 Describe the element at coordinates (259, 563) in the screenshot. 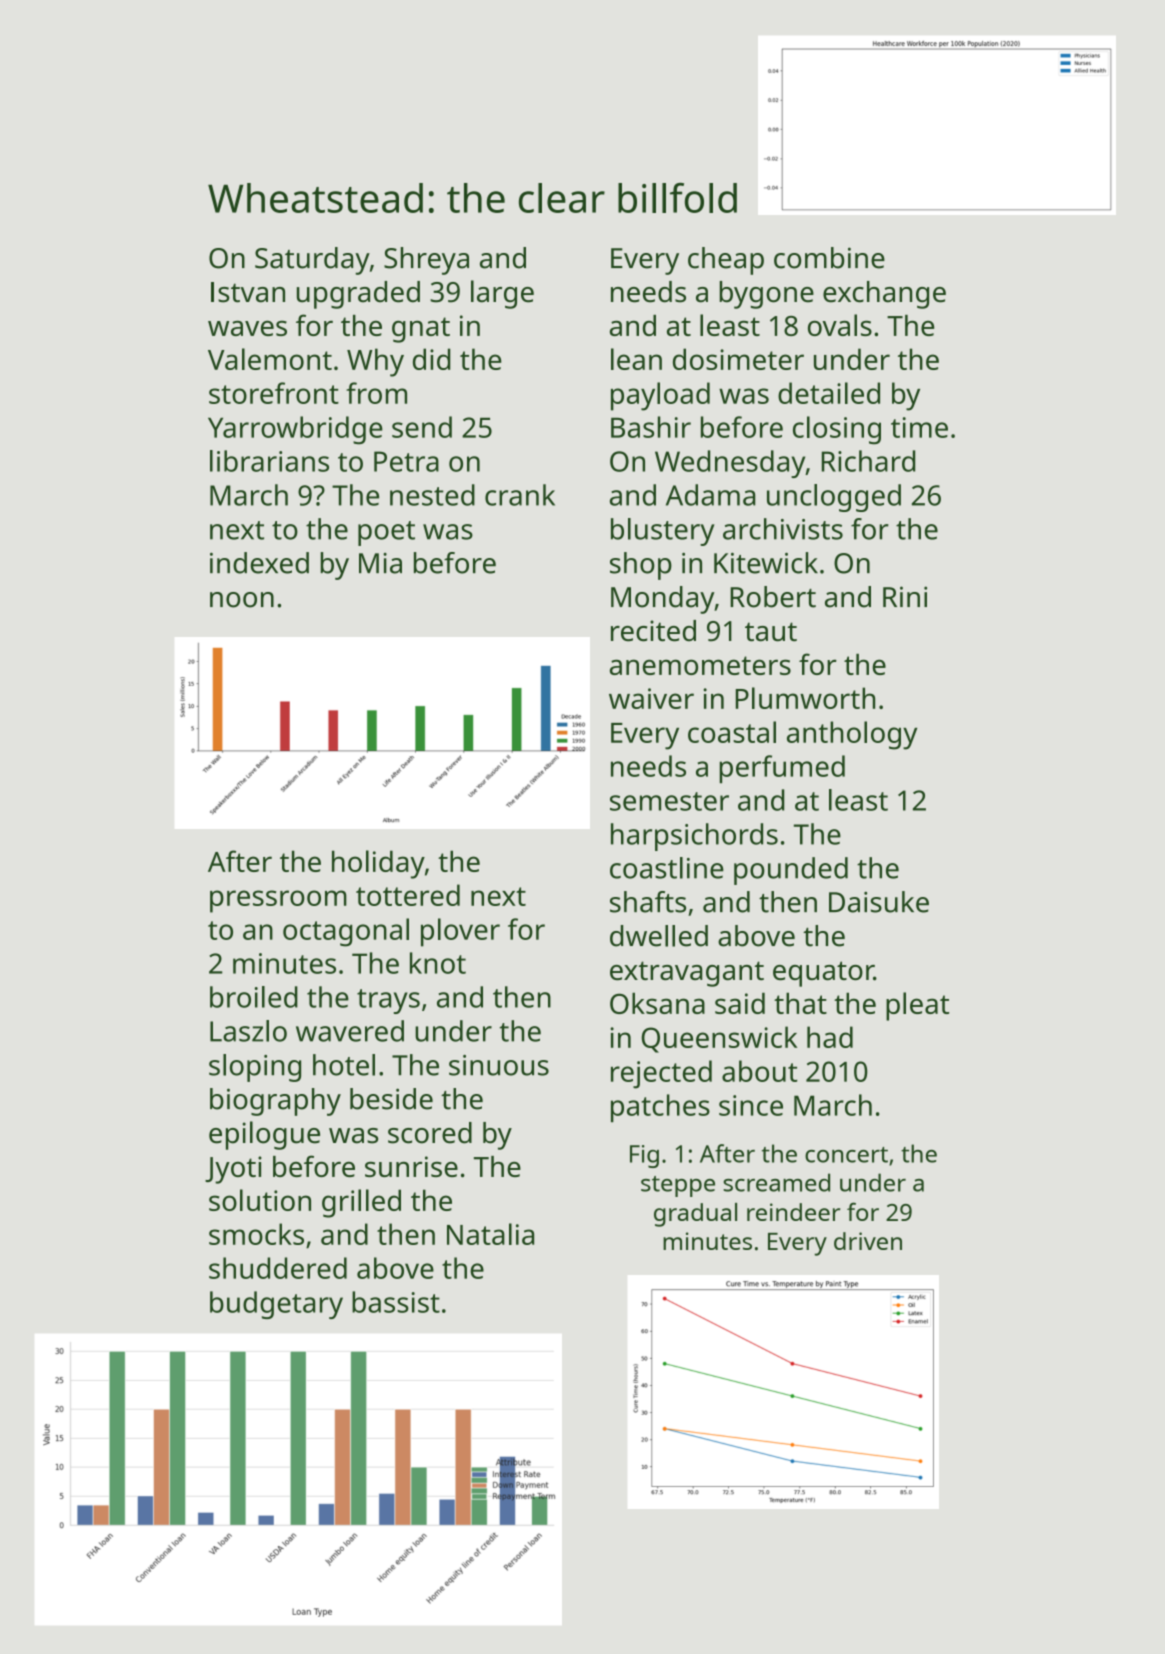

I see `indexed` at that location.
